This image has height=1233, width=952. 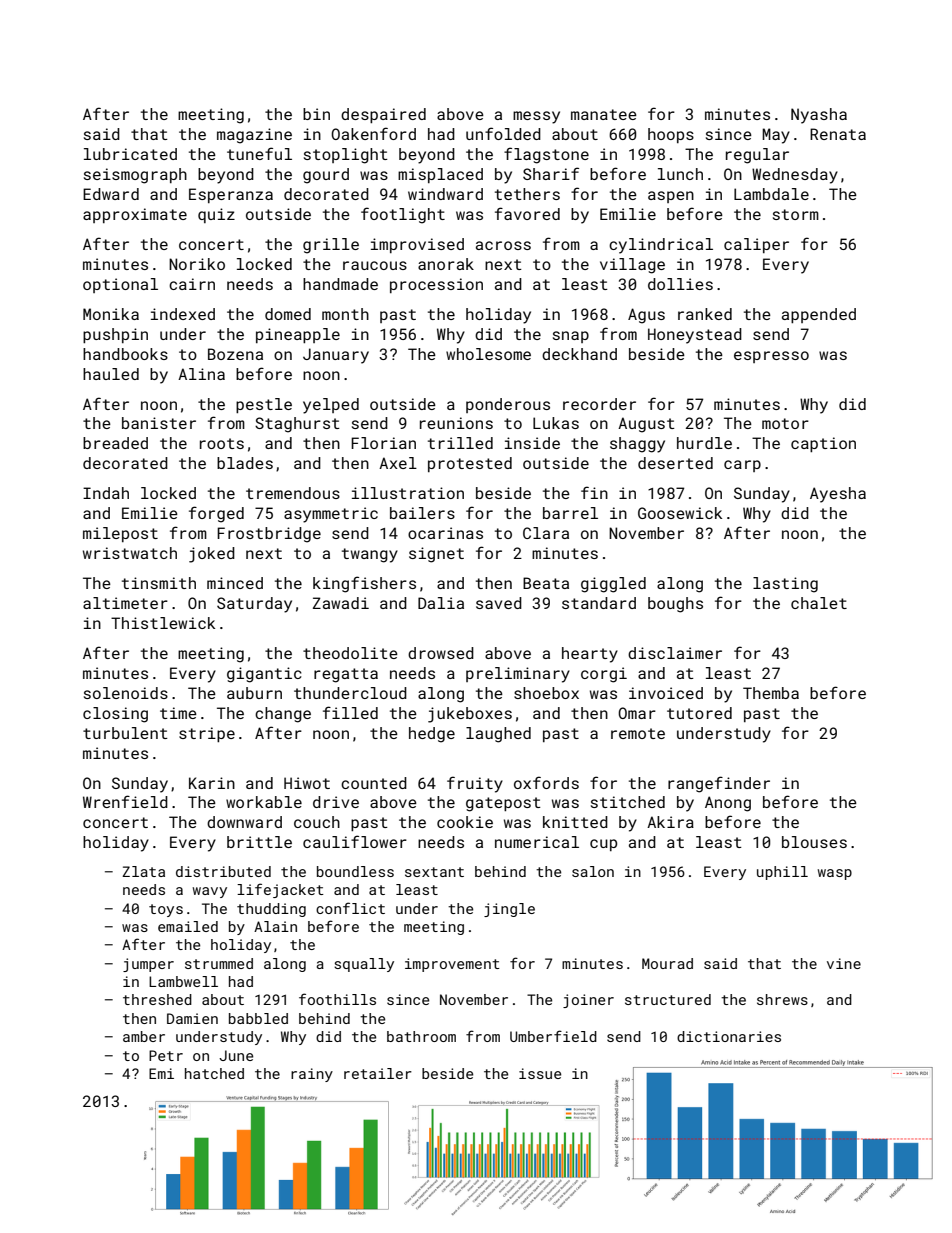 I want to click on aspen, so click(x=671, y=197).
